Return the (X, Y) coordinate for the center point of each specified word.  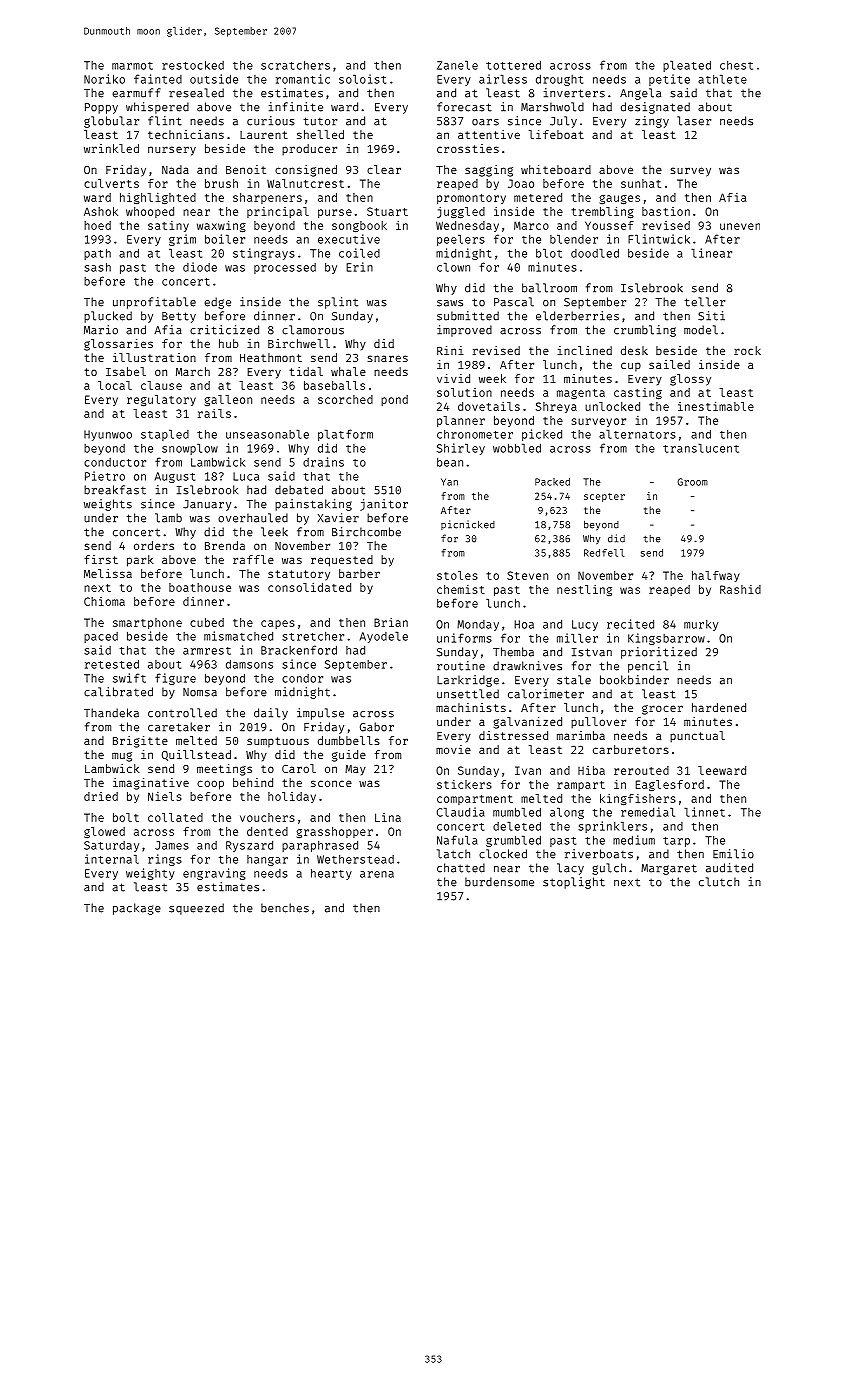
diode (200, 267)
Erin (359, 267)
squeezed (196, 909)
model (701, 330)
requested (342, 561)
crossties (468, 148)
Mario (101, 330)
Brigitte (140, 742)
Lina (388, 817)
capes (278, 624)
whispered (157, 108)
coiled (359, 253)
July (563, 122)
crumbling (645, 331)
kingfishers (638, 799)
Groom (692, 482)
